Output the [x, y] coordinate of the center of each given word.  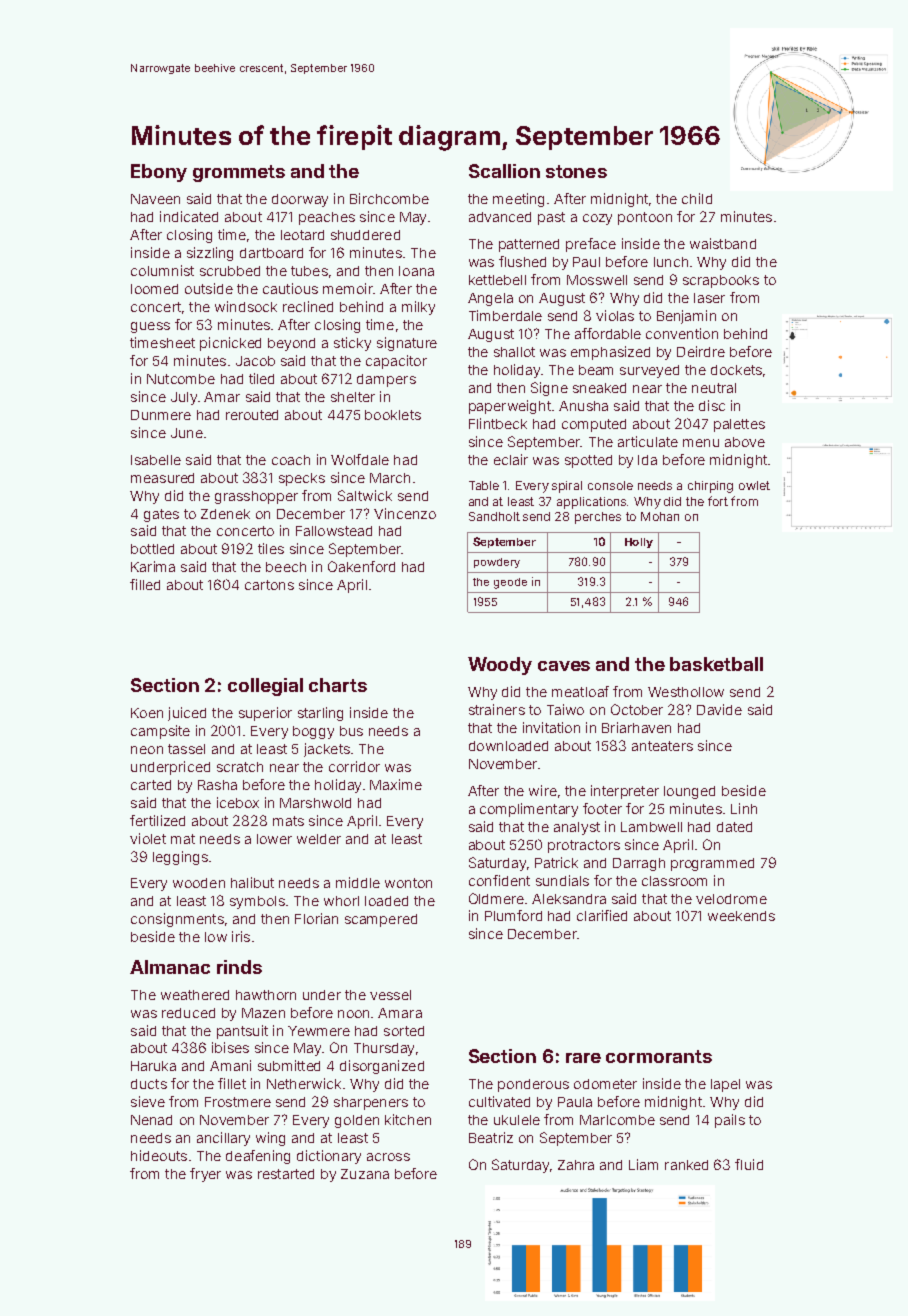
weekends [741, 916]
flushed [522, 261]
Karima [153, 566]
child [697, 198]
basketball [716, 664]
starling [320, 714]
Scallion [504, 171]
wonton [408, 883]
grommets [239, 173]
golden [357, 1121]
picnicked [230, 344]
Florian [316, 918]
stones [576, 171]
